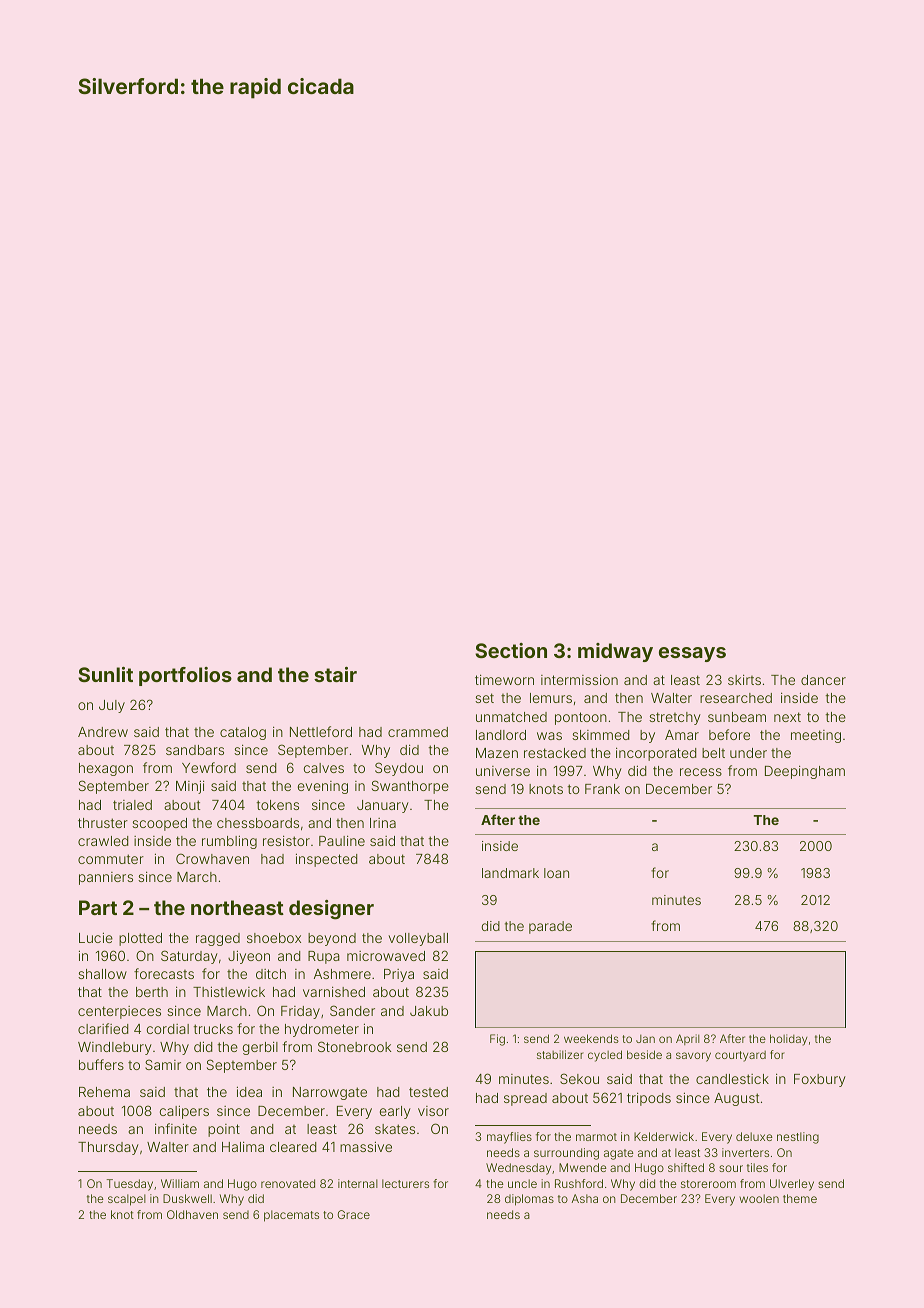  What do you see at coordinates (366, 1146) in the page?
I see `massive` at bounding box center [366, 1146].
